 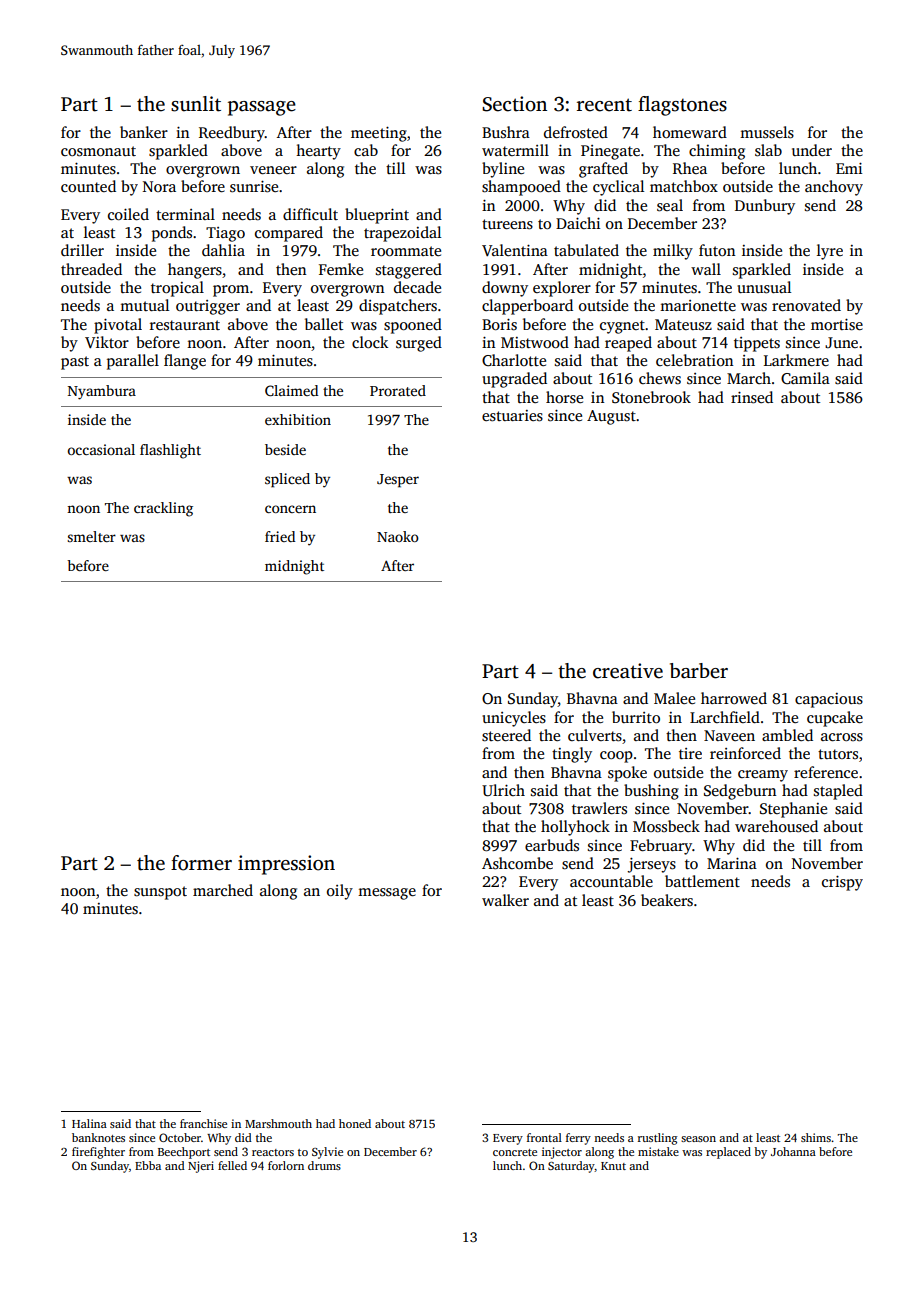 What do you see at coordinates (793, 1151) in the image?
I see `Johanna` at bounding box center [793, 1151].
